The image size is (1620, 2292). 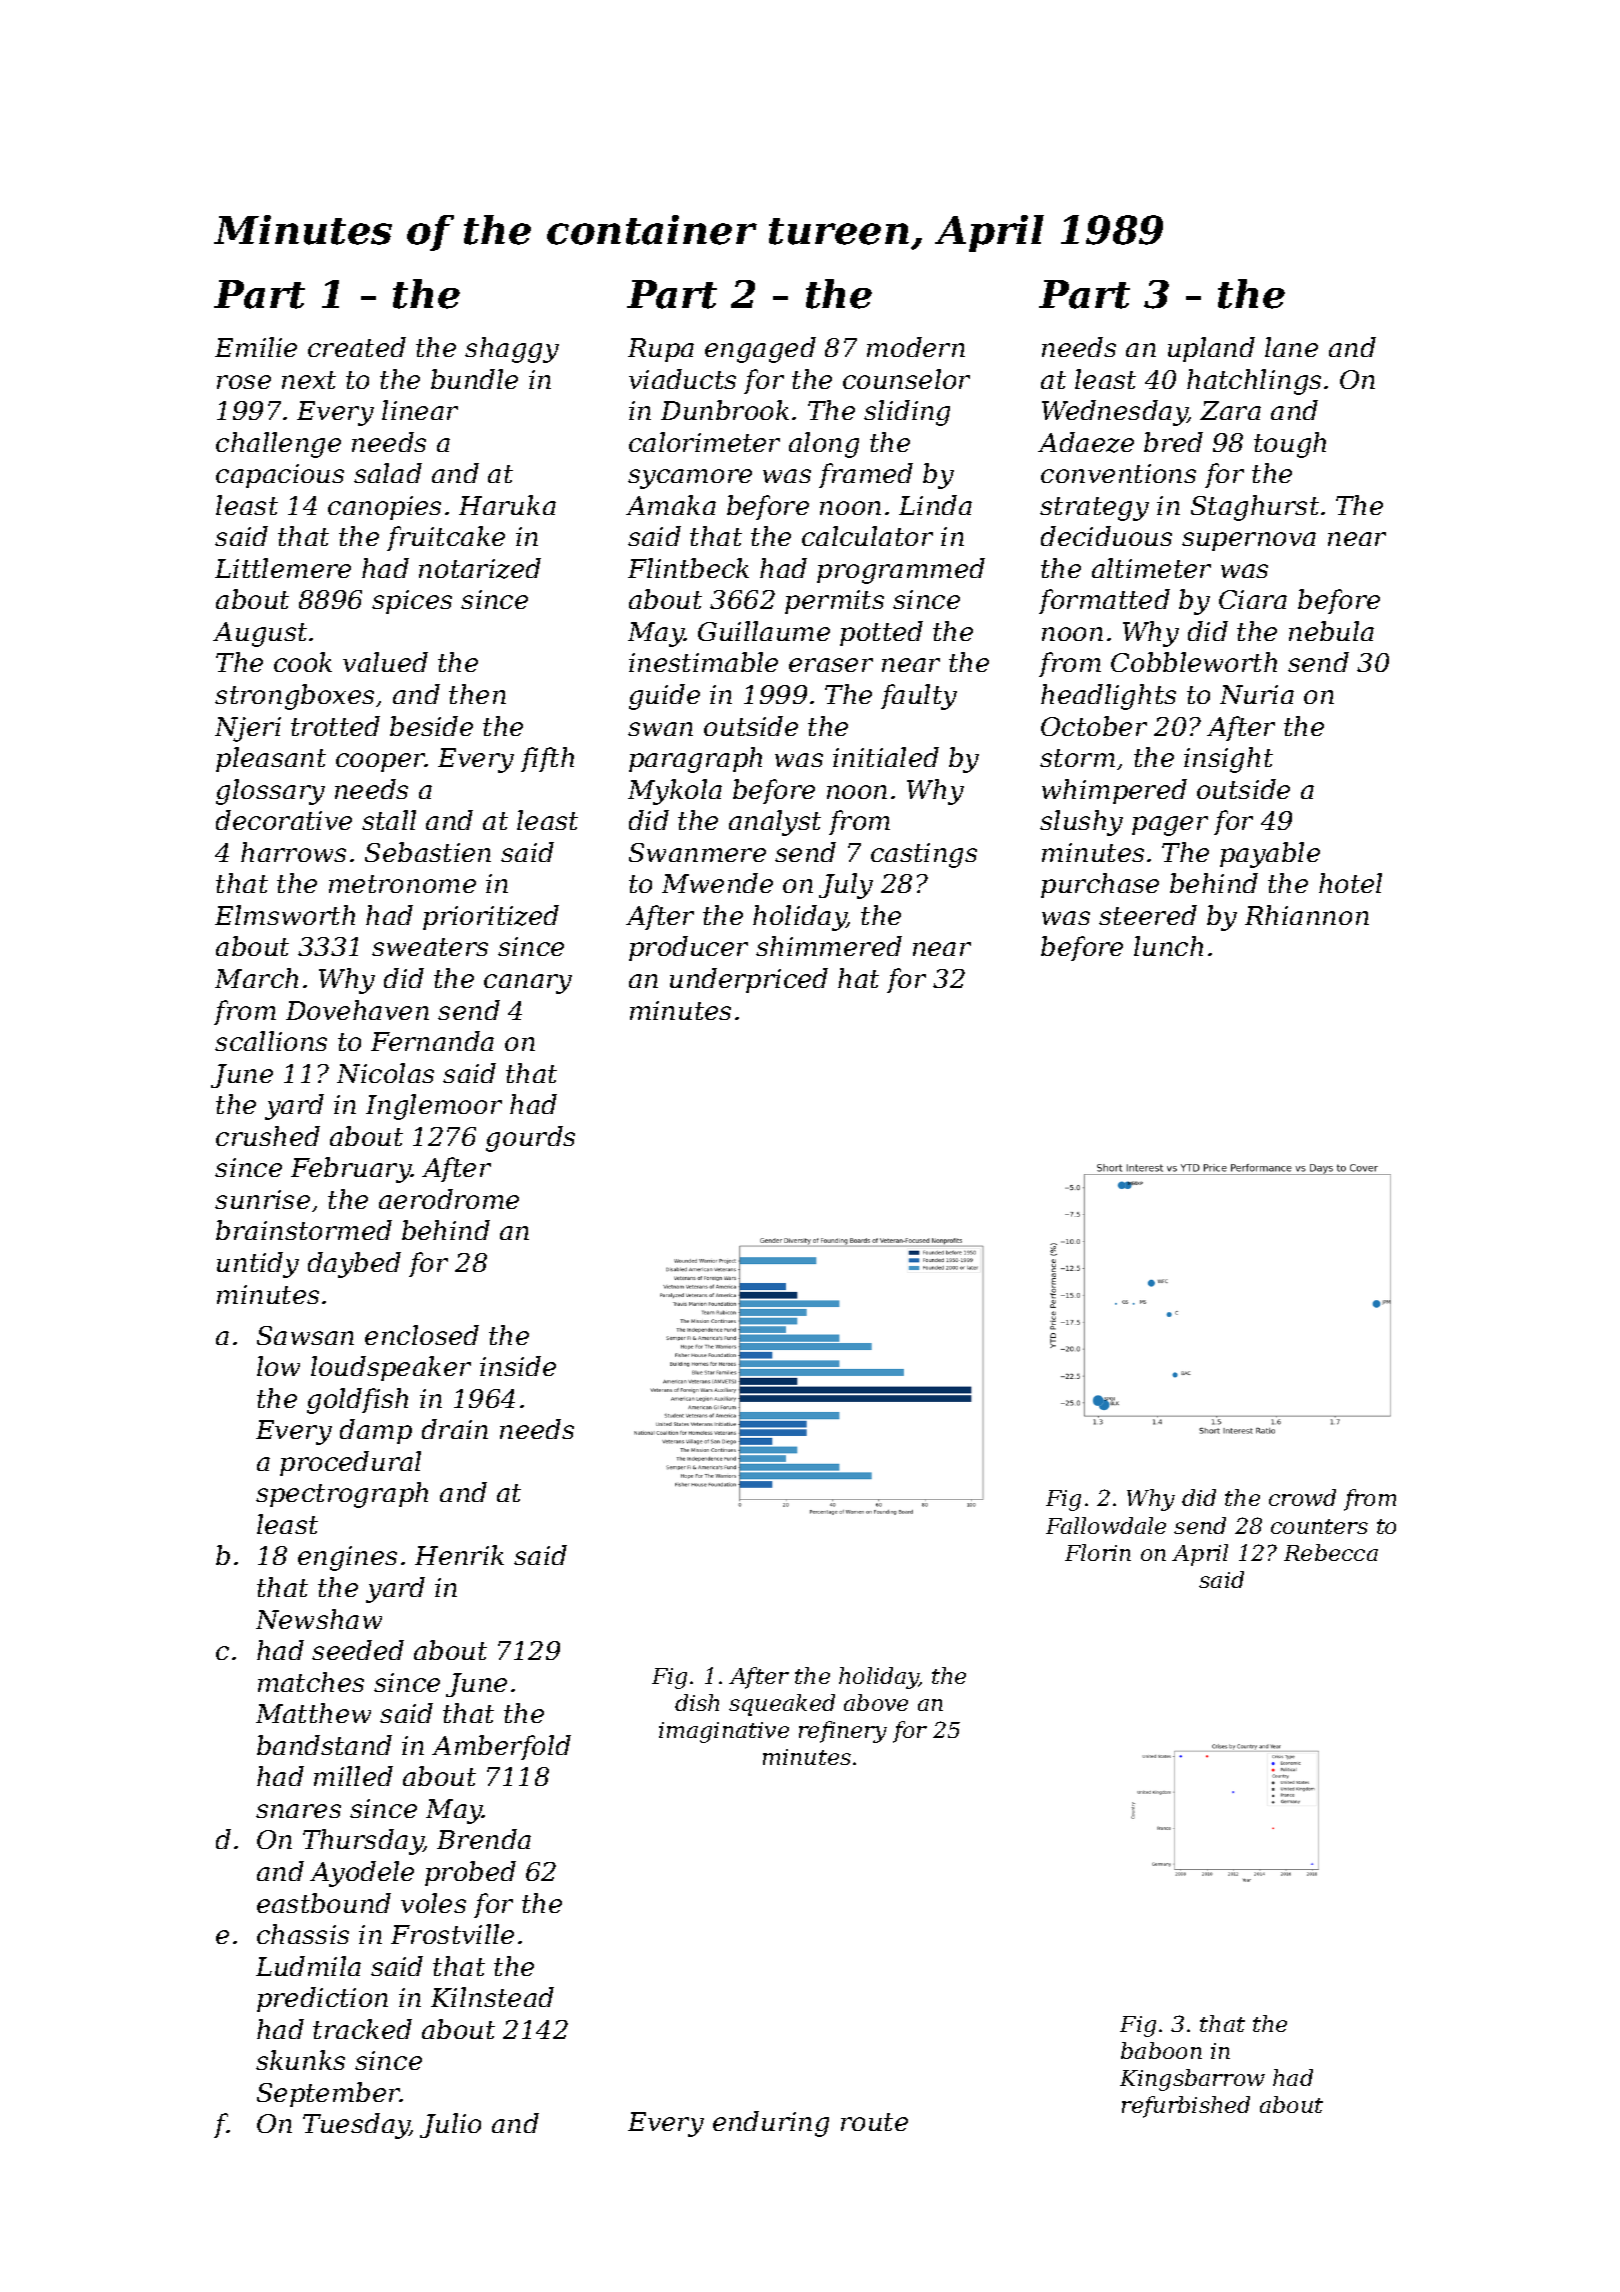 I want to click on bundle, so click(x=474, y=379).
